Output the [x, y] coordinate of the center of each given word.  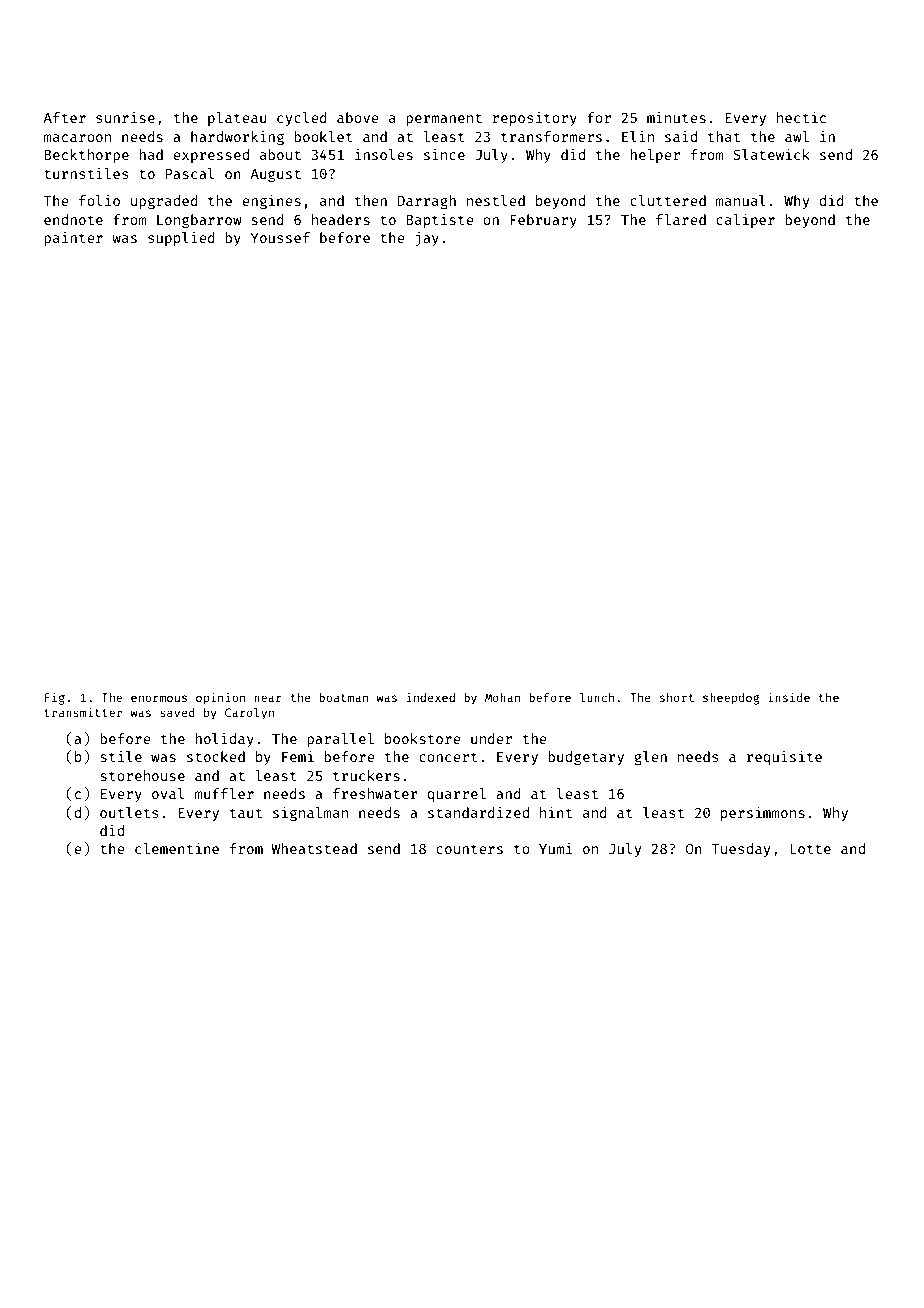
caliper [745, 221]
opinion [220, 698]
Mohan [502, 697]
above [357, 117]
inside [789, 697]
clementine [177, 848]
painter [73, 239]
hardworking [237, 138]
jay [427, 239]
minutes [676, 117]
